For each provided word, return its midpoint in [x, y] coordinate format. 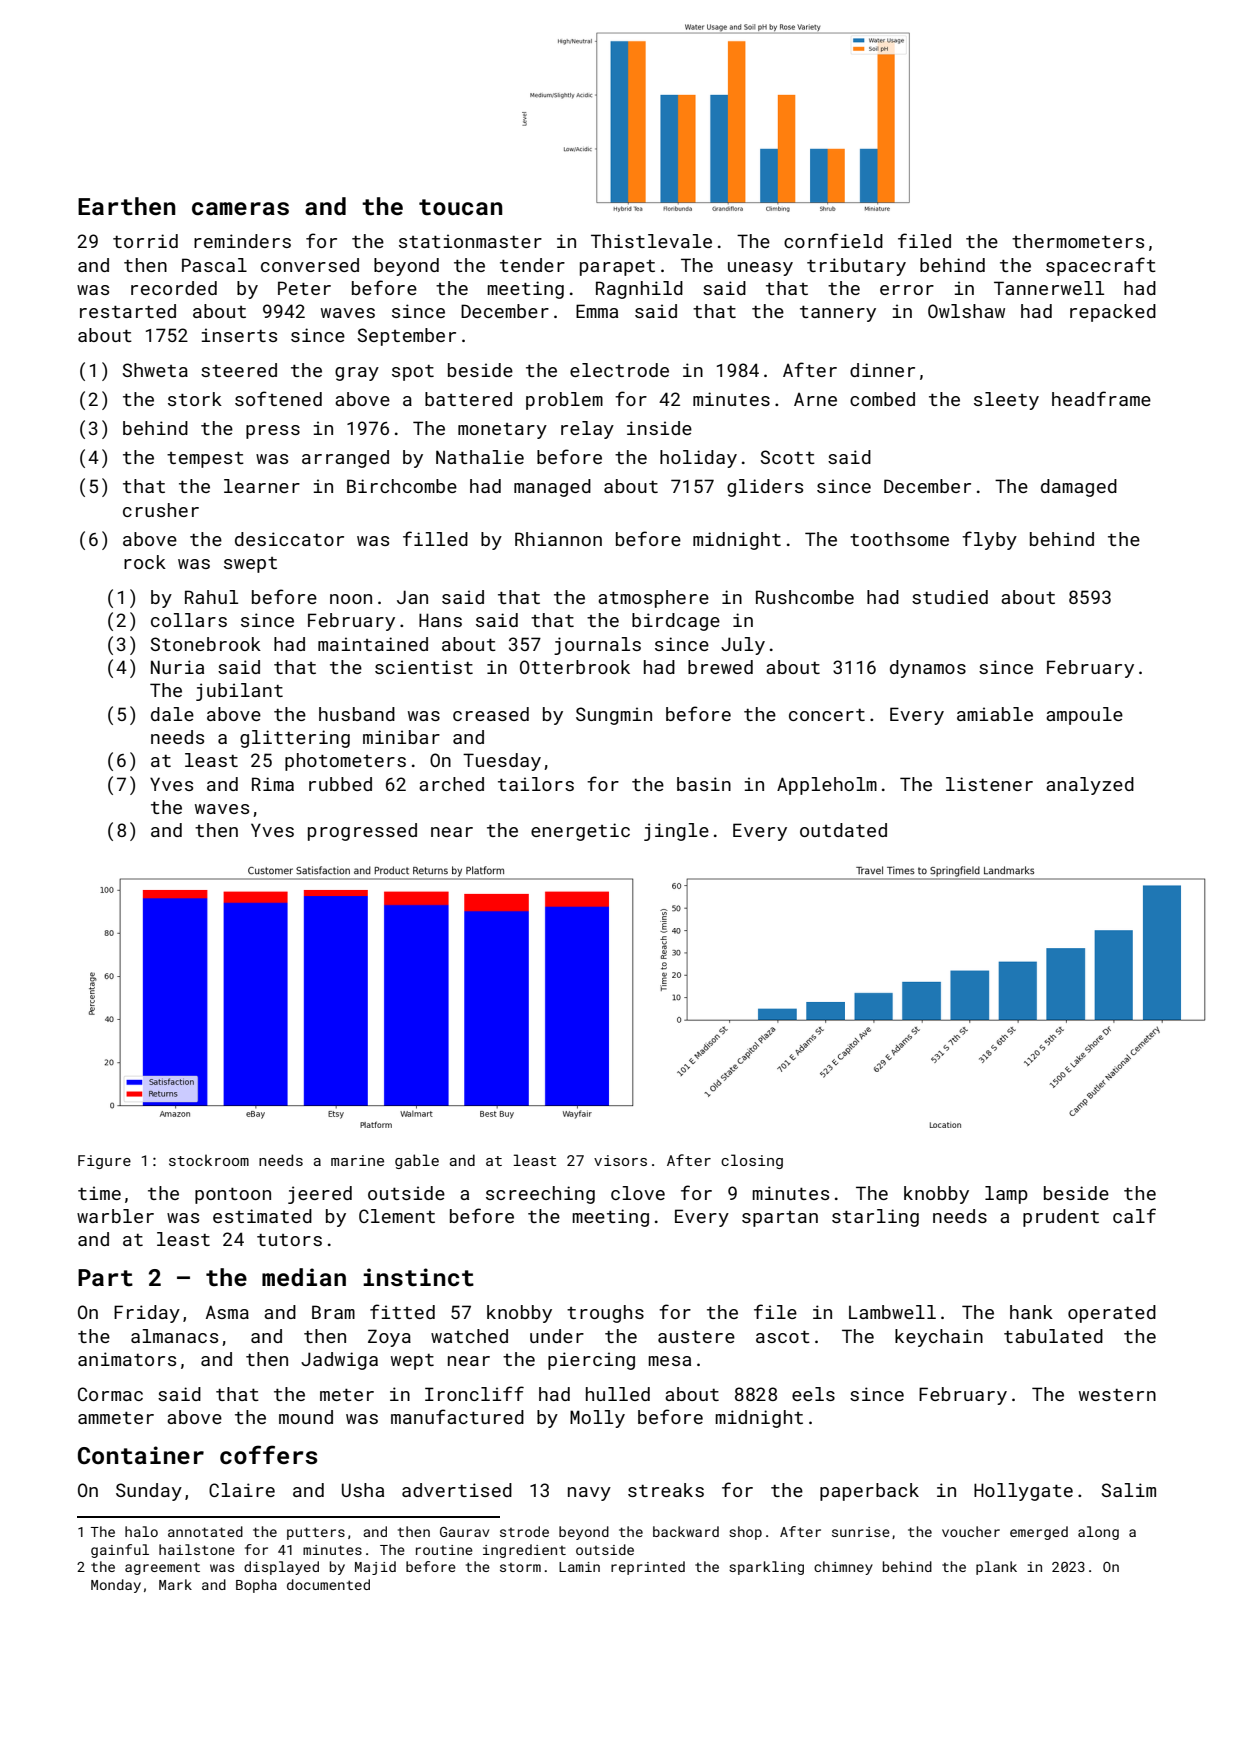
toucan [460, 207]
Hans [440, 620]
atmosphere [653, 599]
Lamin [579, 1567]
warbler [115, 1216]
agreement [162, 1568]
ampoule [1084, 716]
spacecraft [1101, 266]
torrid [145, 241]
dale [172, 714]
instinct [418, 1277]
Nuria [177, 667]
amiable [995, 714]
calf [1134, 1215]
